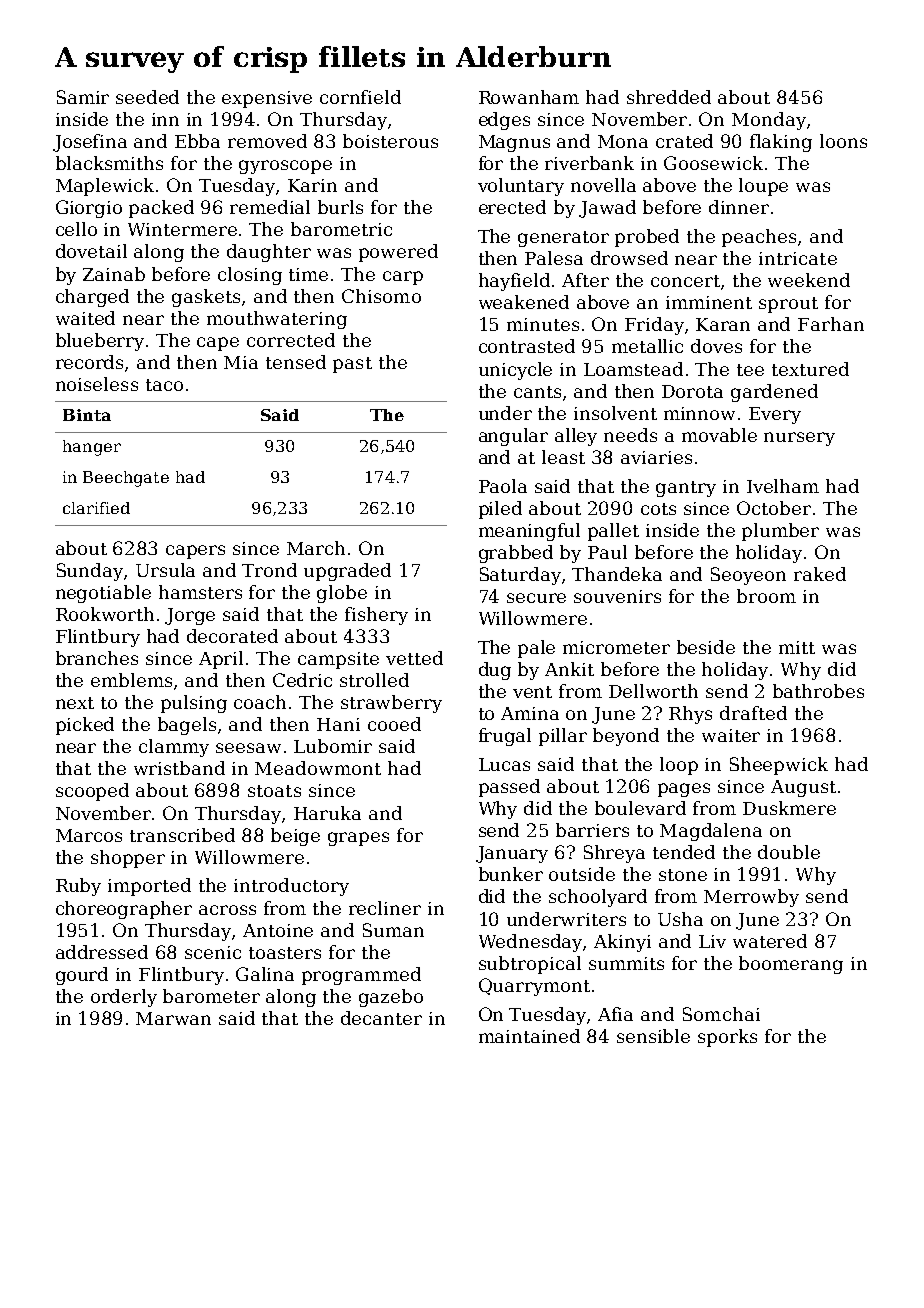 This page has height=1308, width=924. Describe the element at coordinates (89, 835) in the page. I see `Marcos` at that location.
